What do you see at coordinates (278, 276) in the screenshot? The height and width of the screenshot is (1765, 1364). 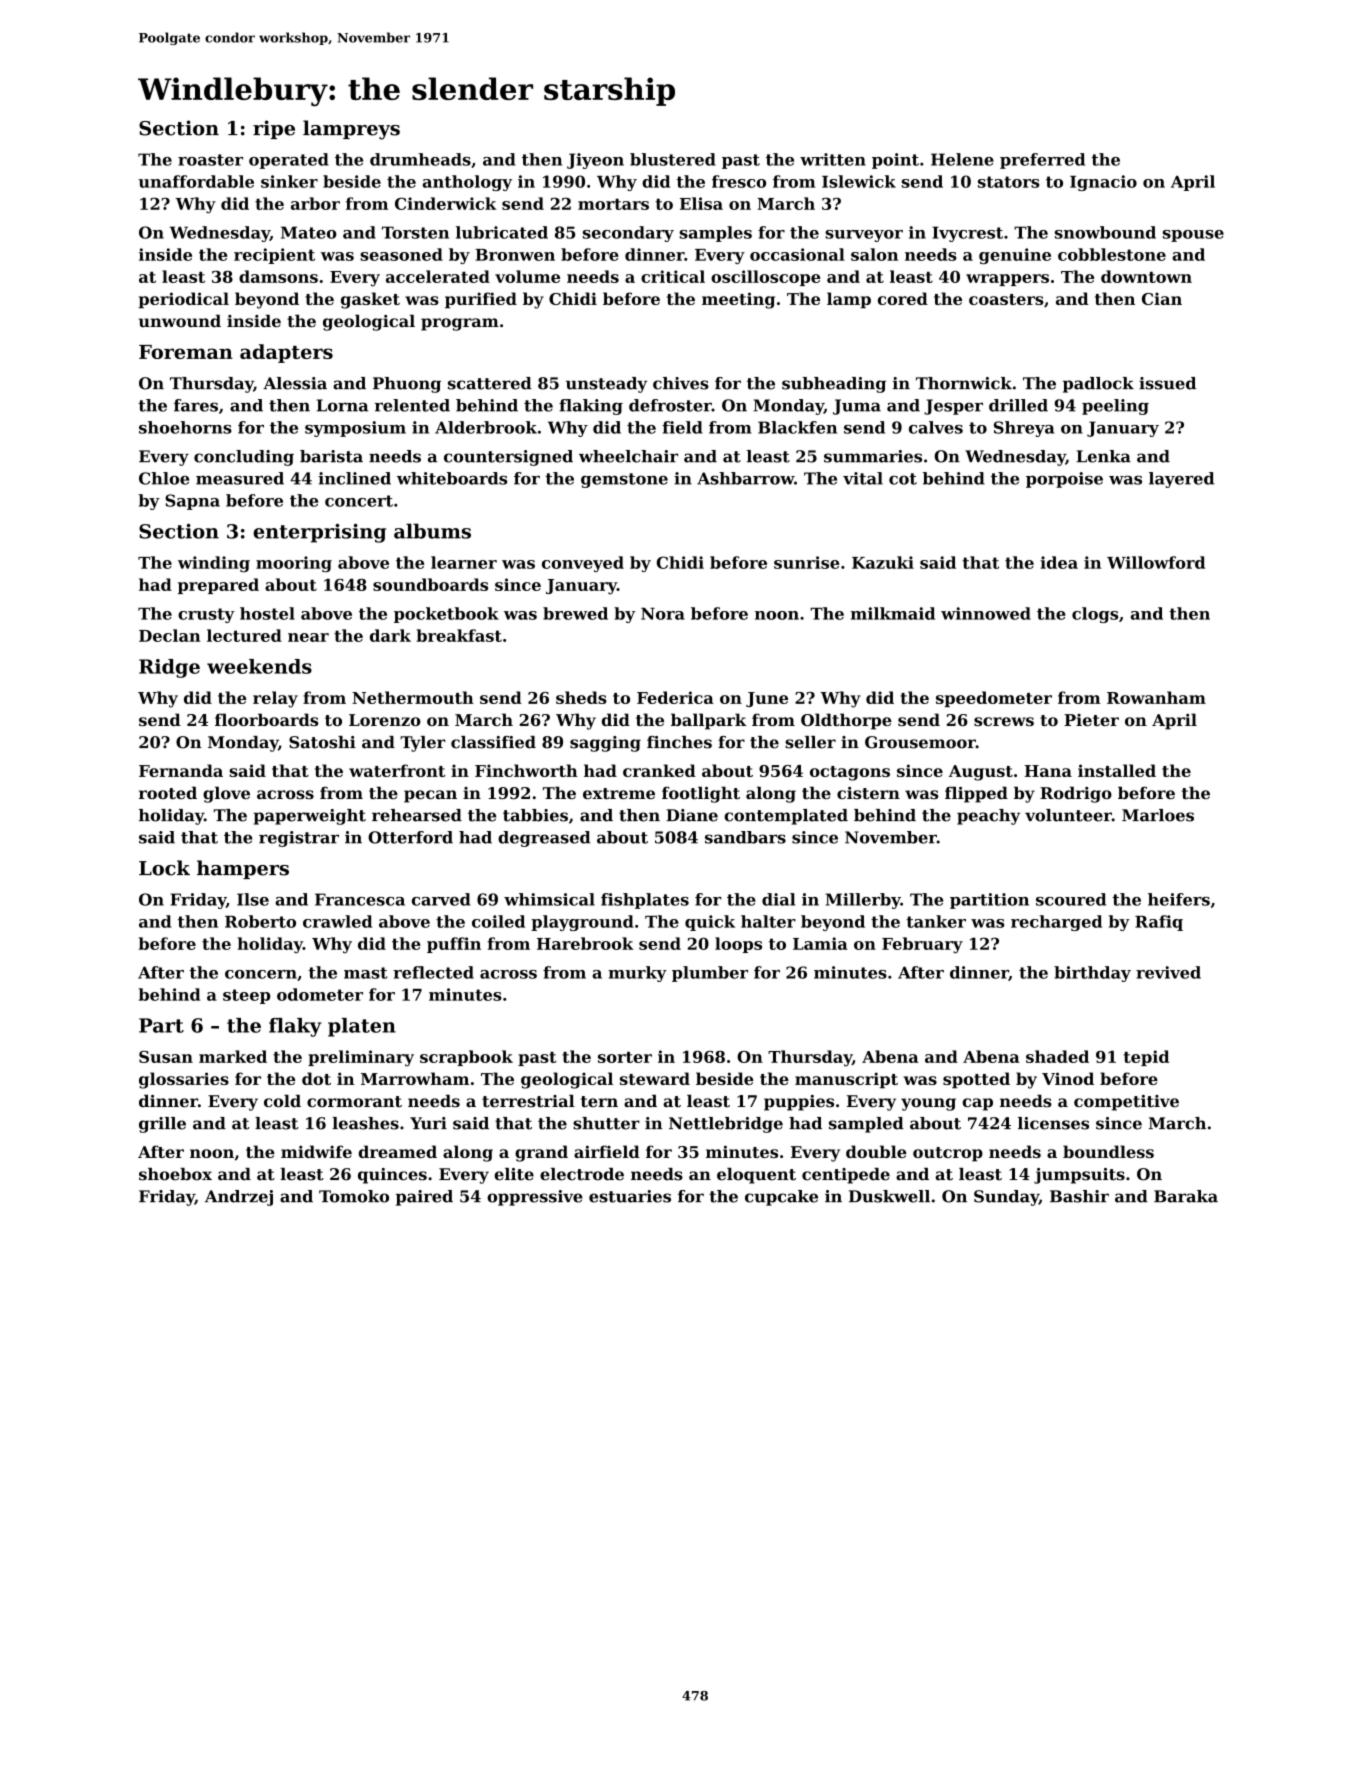 I see `damsons` at bounding box center [278, 276].
